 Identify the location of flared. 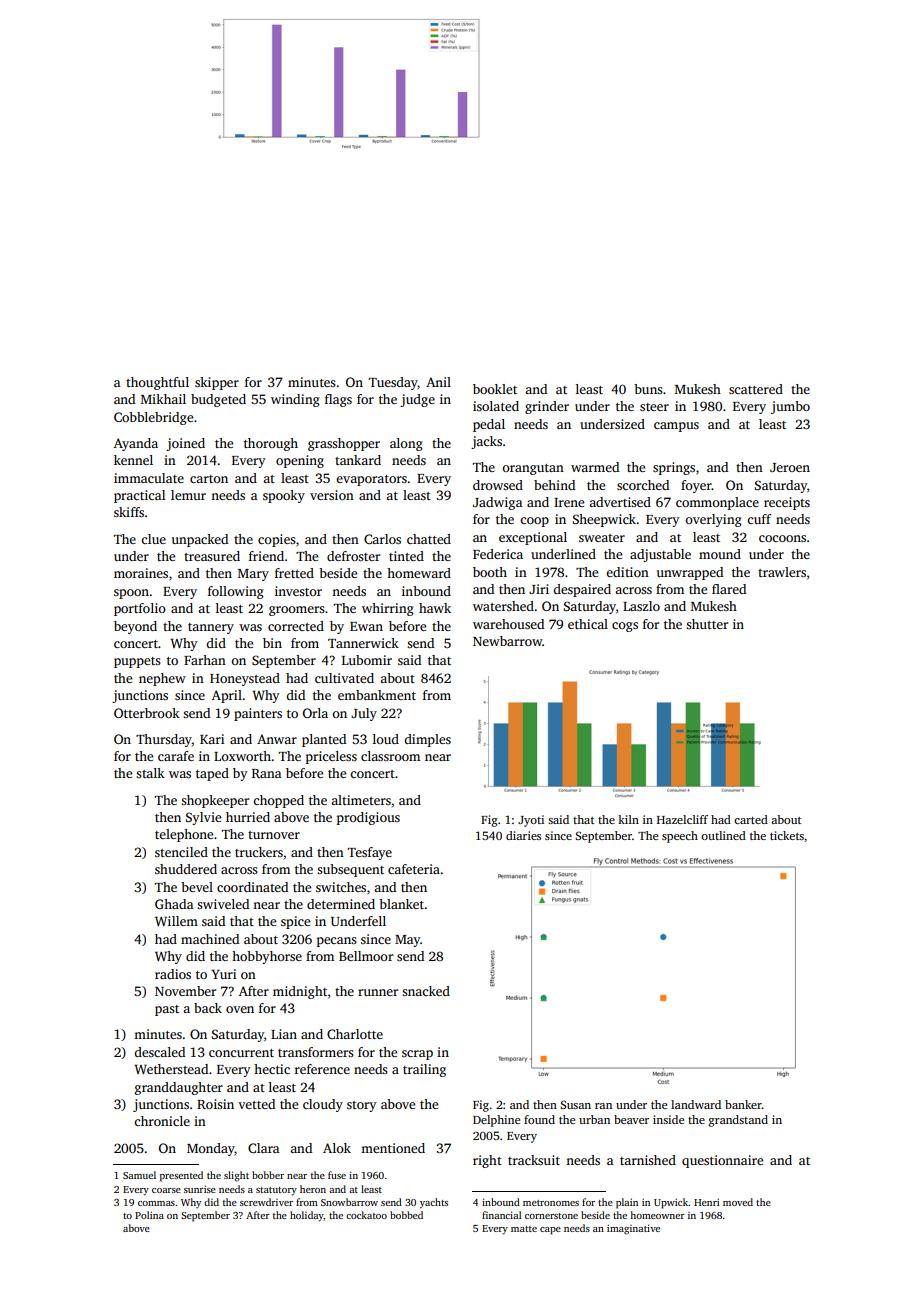
(729, 589).
